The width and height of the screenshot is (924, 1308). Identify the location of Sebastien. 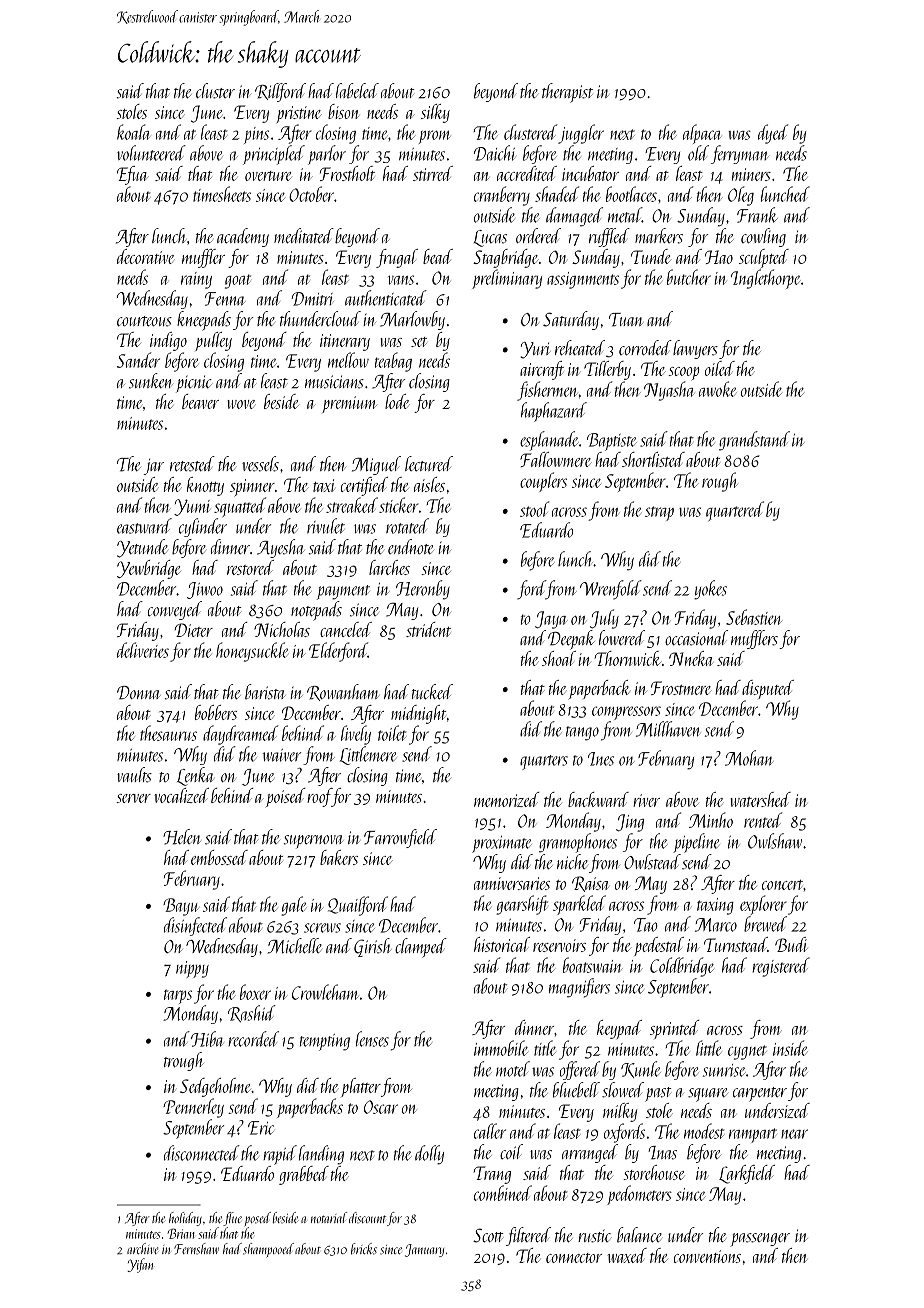
(754, 617).
